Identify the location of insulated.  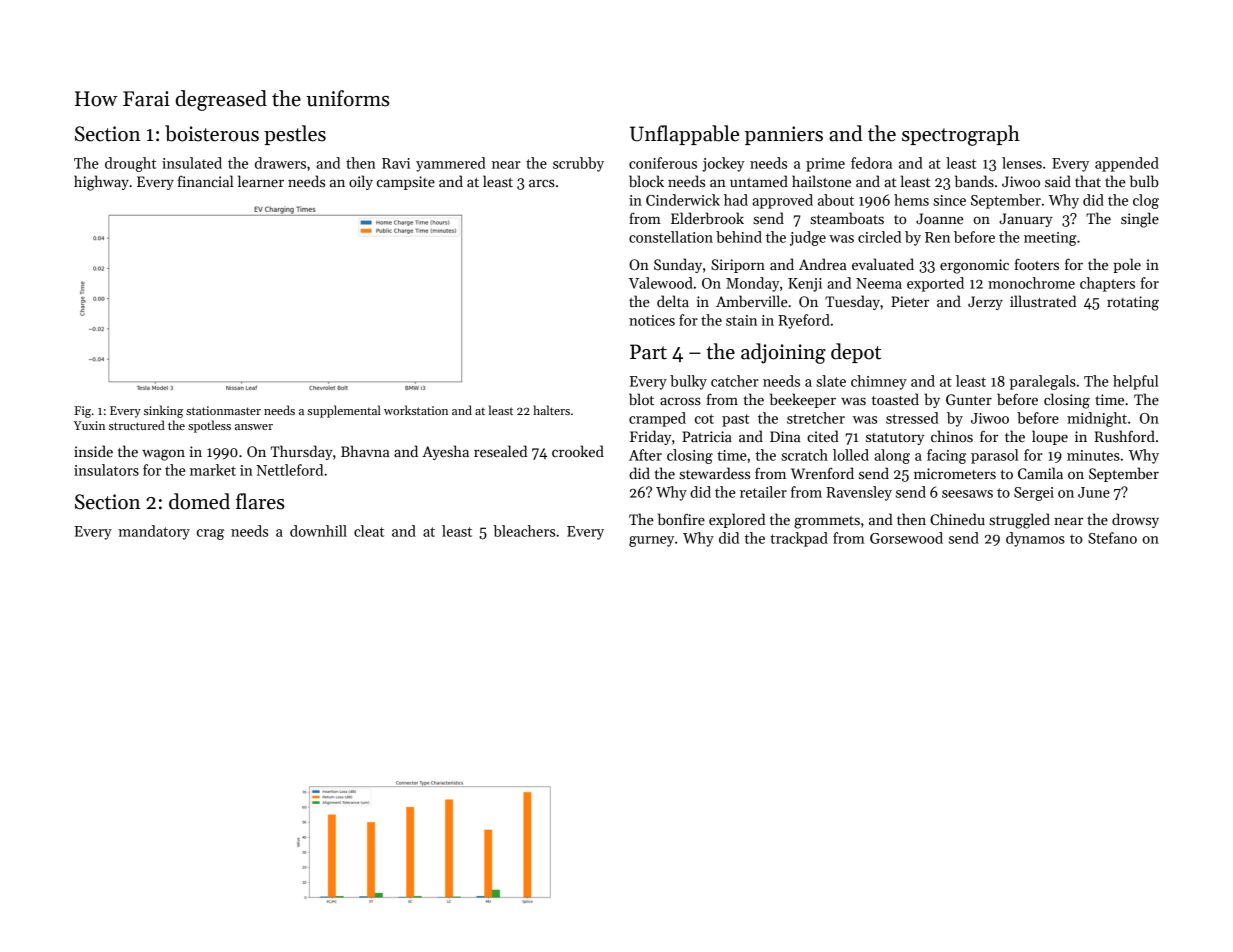
(192, 163).
